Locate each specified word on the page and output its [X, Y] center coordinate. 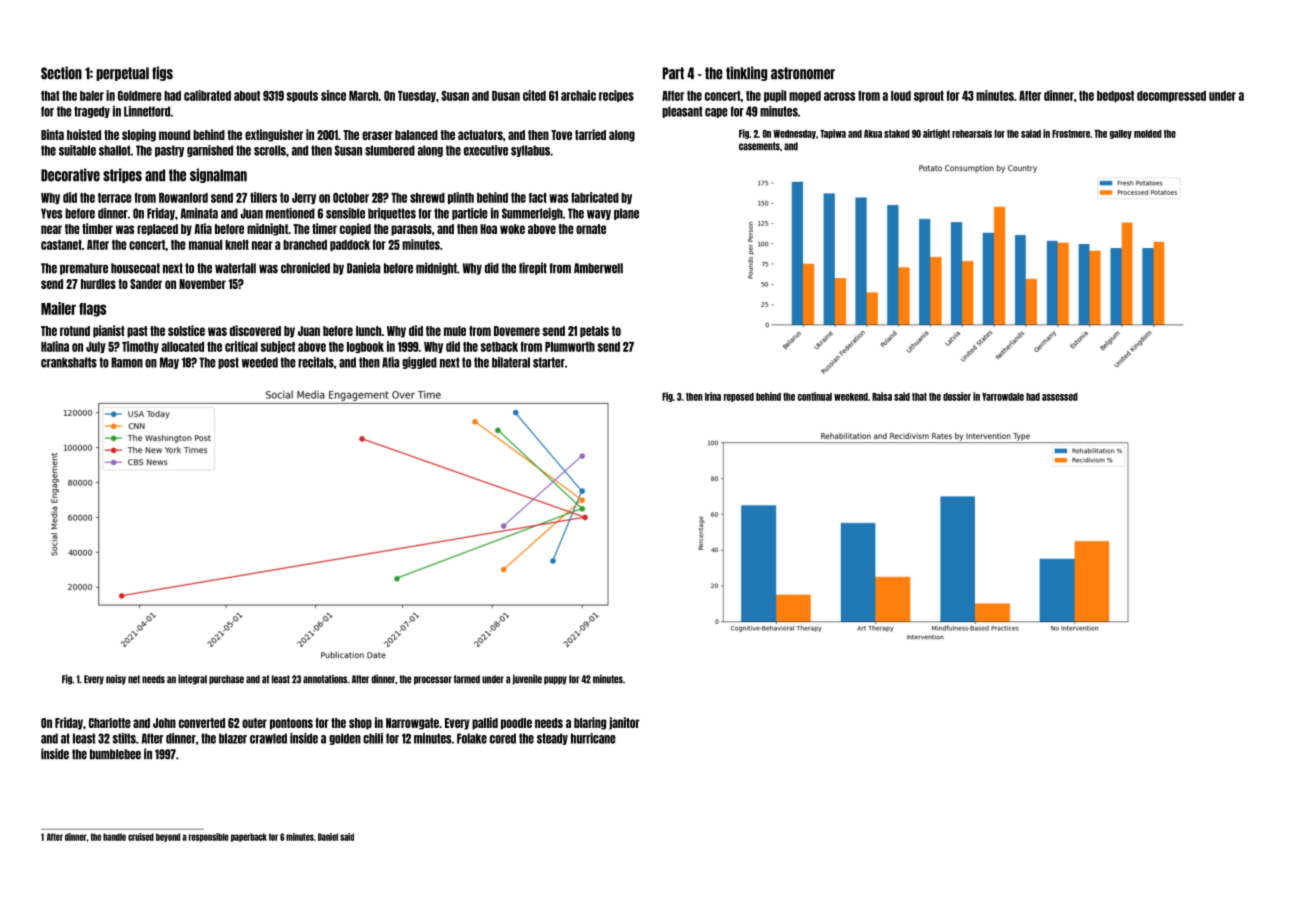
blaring [590, 723]
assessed [1060, 397]
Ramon [127, 362]
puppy [555, 680]
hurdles [98, 284]
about [247, 96]
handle [114, 837]
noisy [116, 679]
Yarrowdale [1003, 397]
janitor [624, 723]
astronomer [803, 73]
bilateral [511, 362]
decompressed [1171, 96]
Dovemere [517, 331]
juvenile [527, 679]
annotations [325, 679]
